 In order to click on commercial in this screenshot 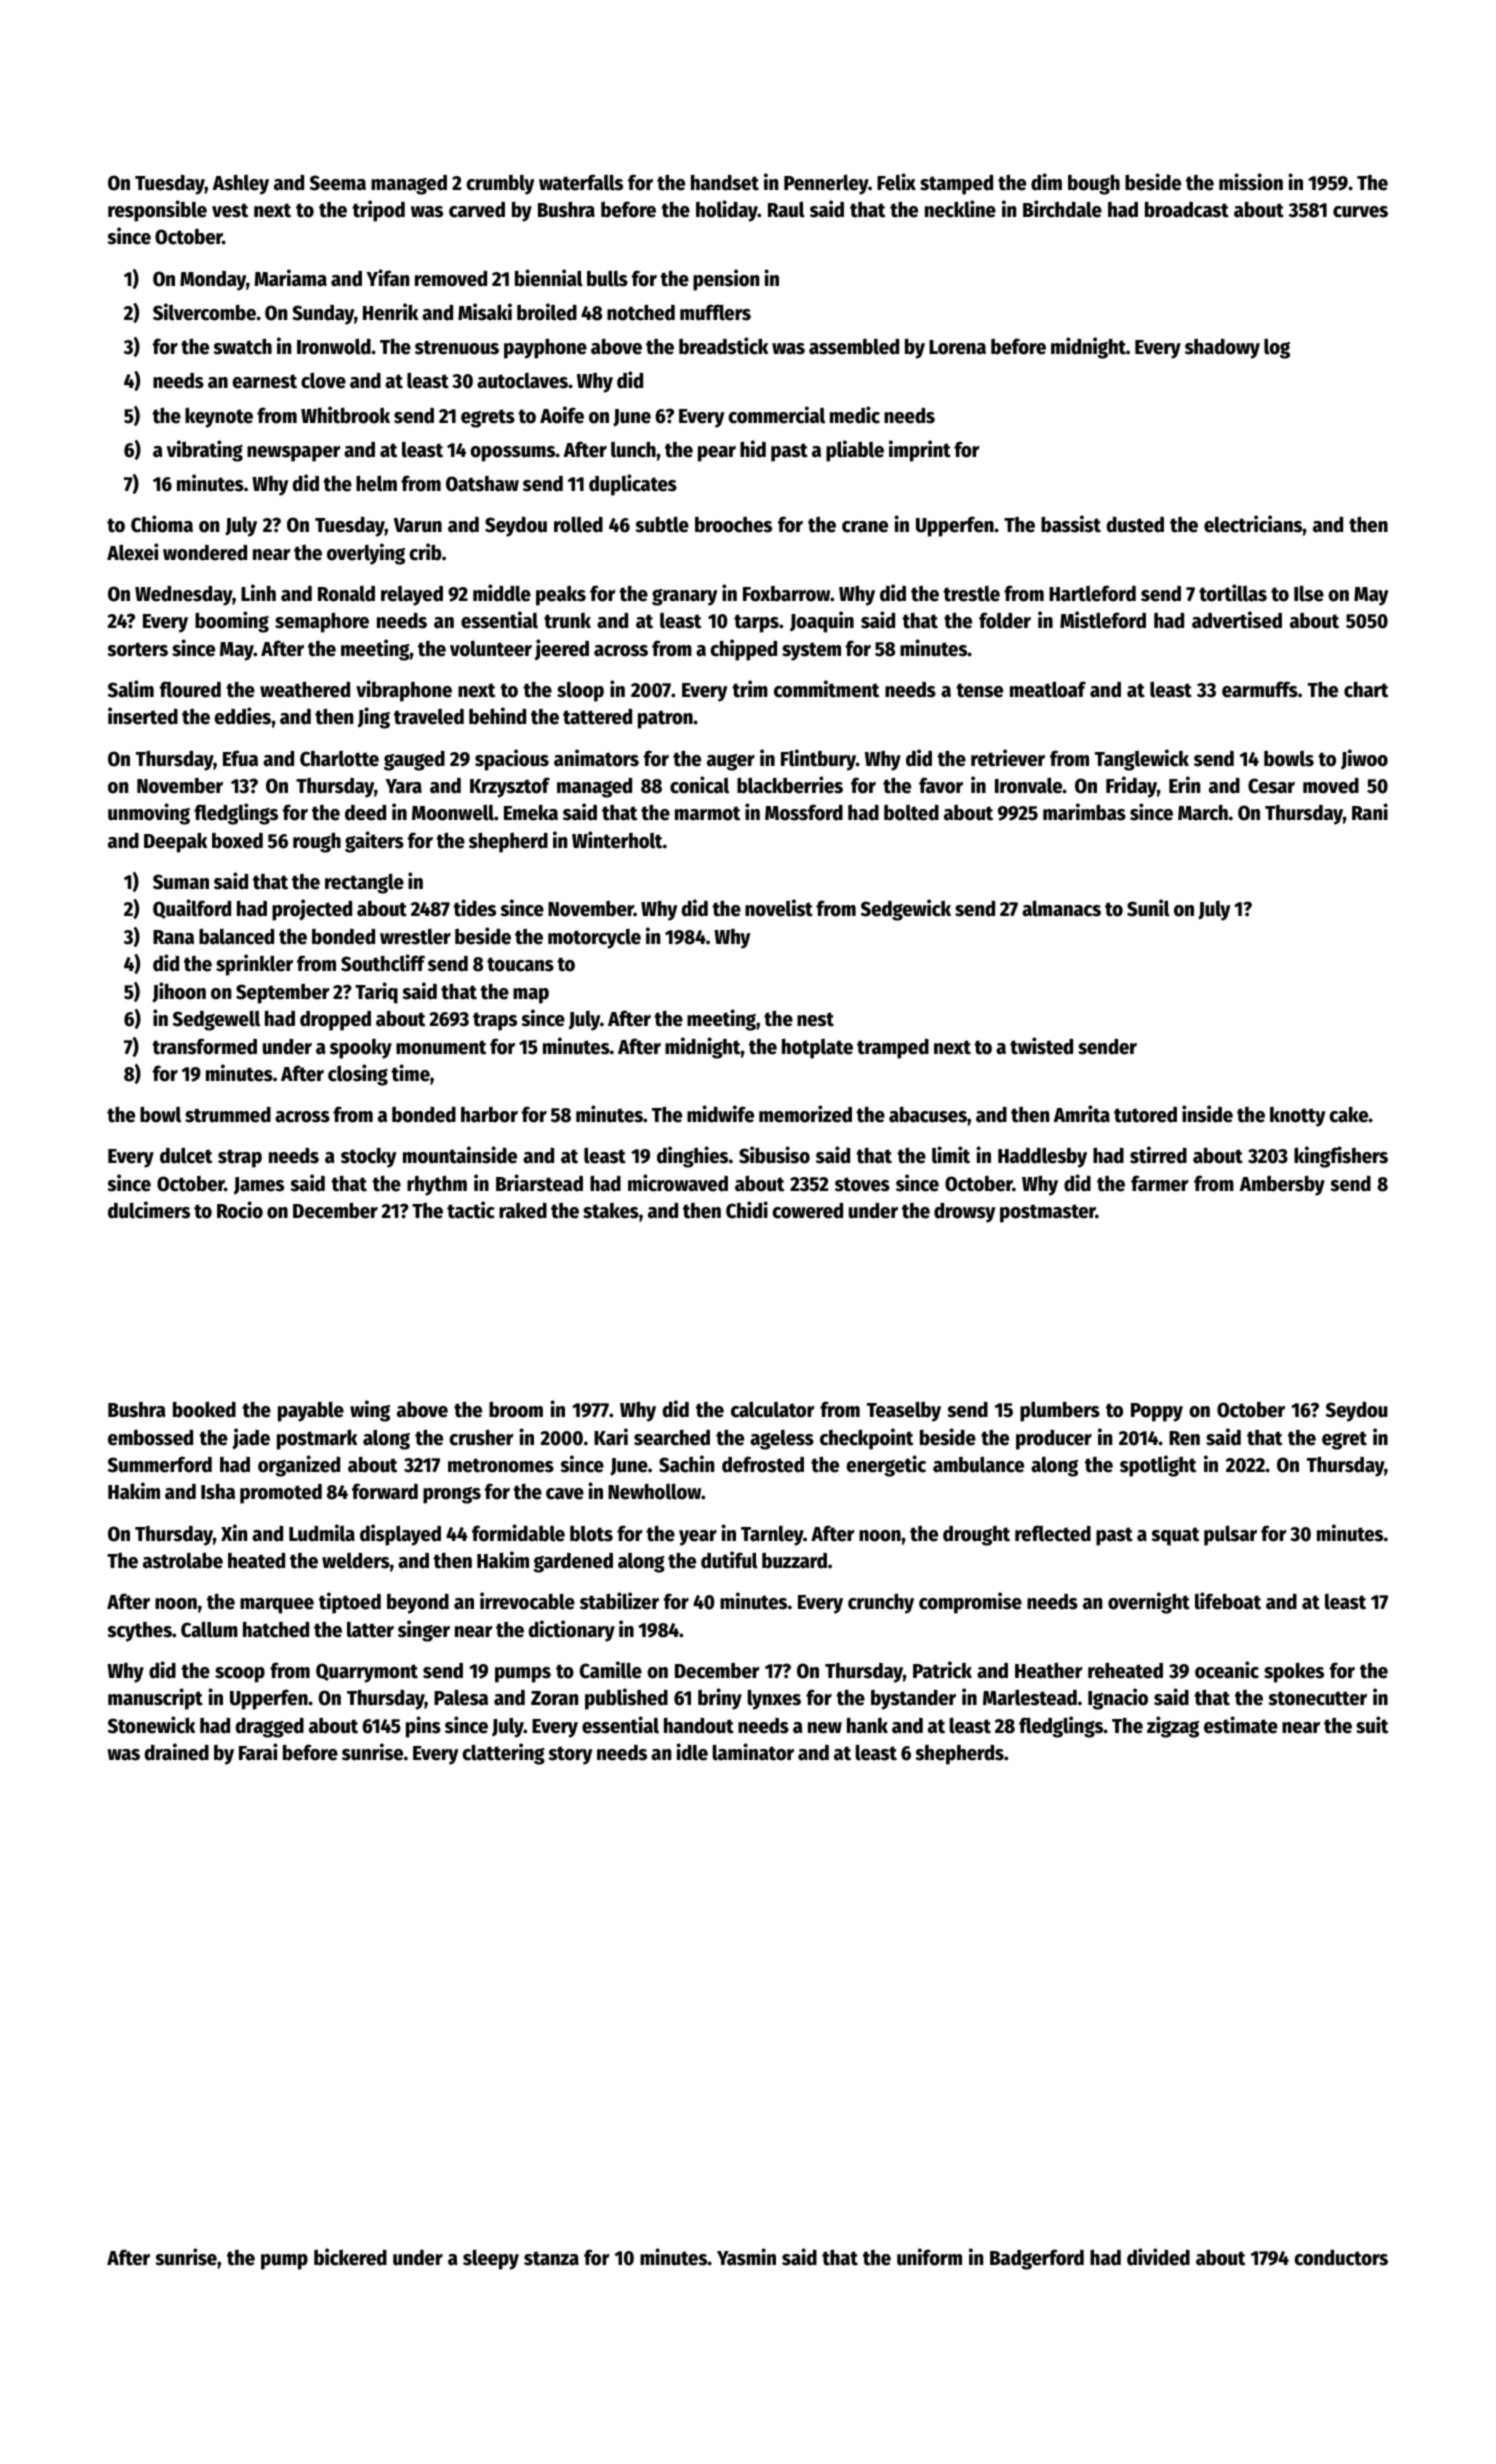, I will do `click(776, 415)`.
